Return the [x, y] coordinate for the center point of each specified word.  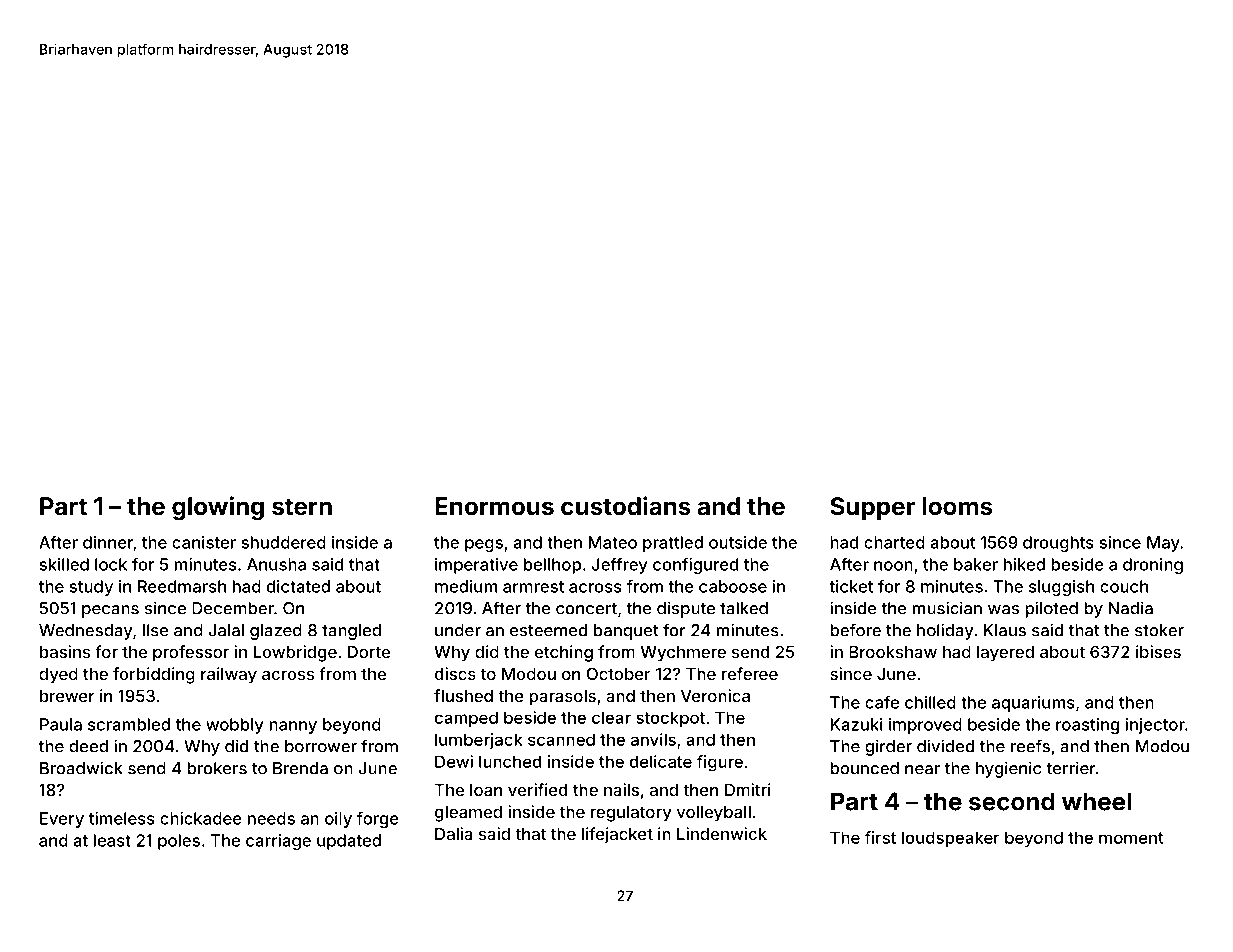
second [1012, 801]
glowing [218, 508]
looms [957, 506]
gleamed [468, 814]
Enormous [494, 506]
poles [179, 842]
